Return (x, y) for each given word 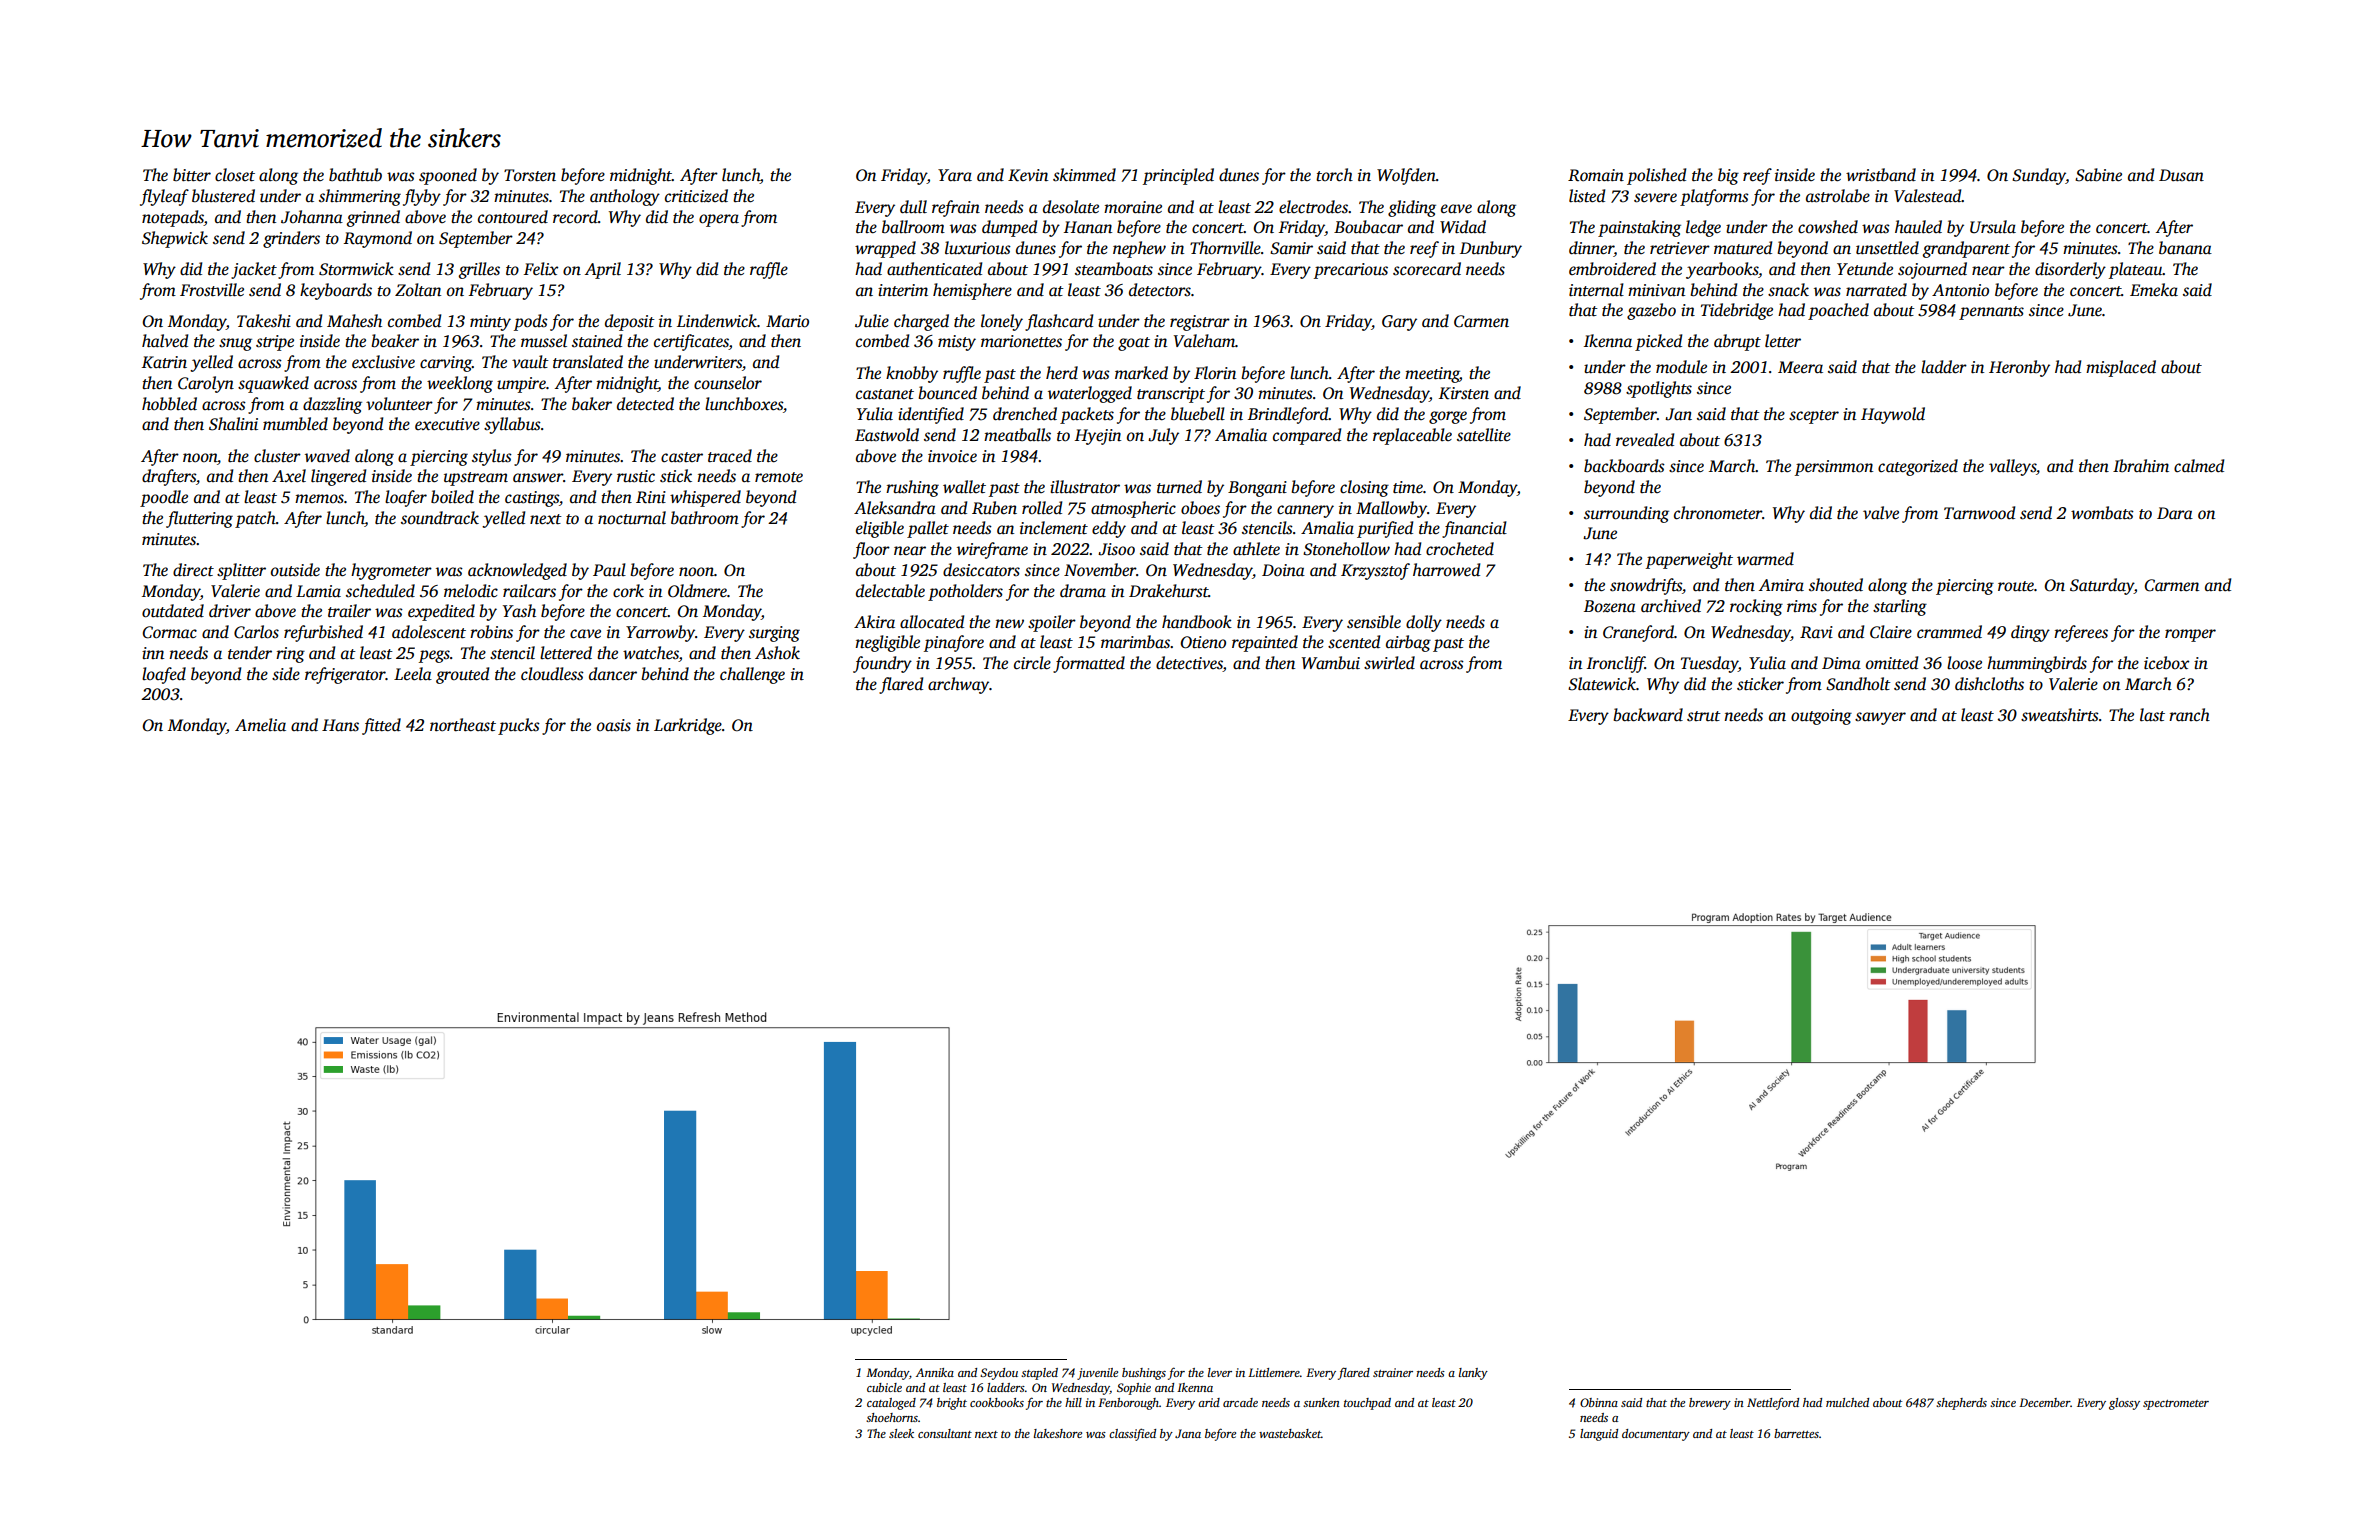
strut (1704, 716)
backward (1648, 715)
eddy (1109, 529)
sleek (901, 1433)
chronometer (1718, 513)
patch (255, 519)
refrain (956, 208)
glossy (2124, 1404)
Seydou (999, 1374)
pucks (519, 726)
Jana (1188, 1433)
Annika (935, 1372)
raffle (769, 270)
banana (2185, 247)
